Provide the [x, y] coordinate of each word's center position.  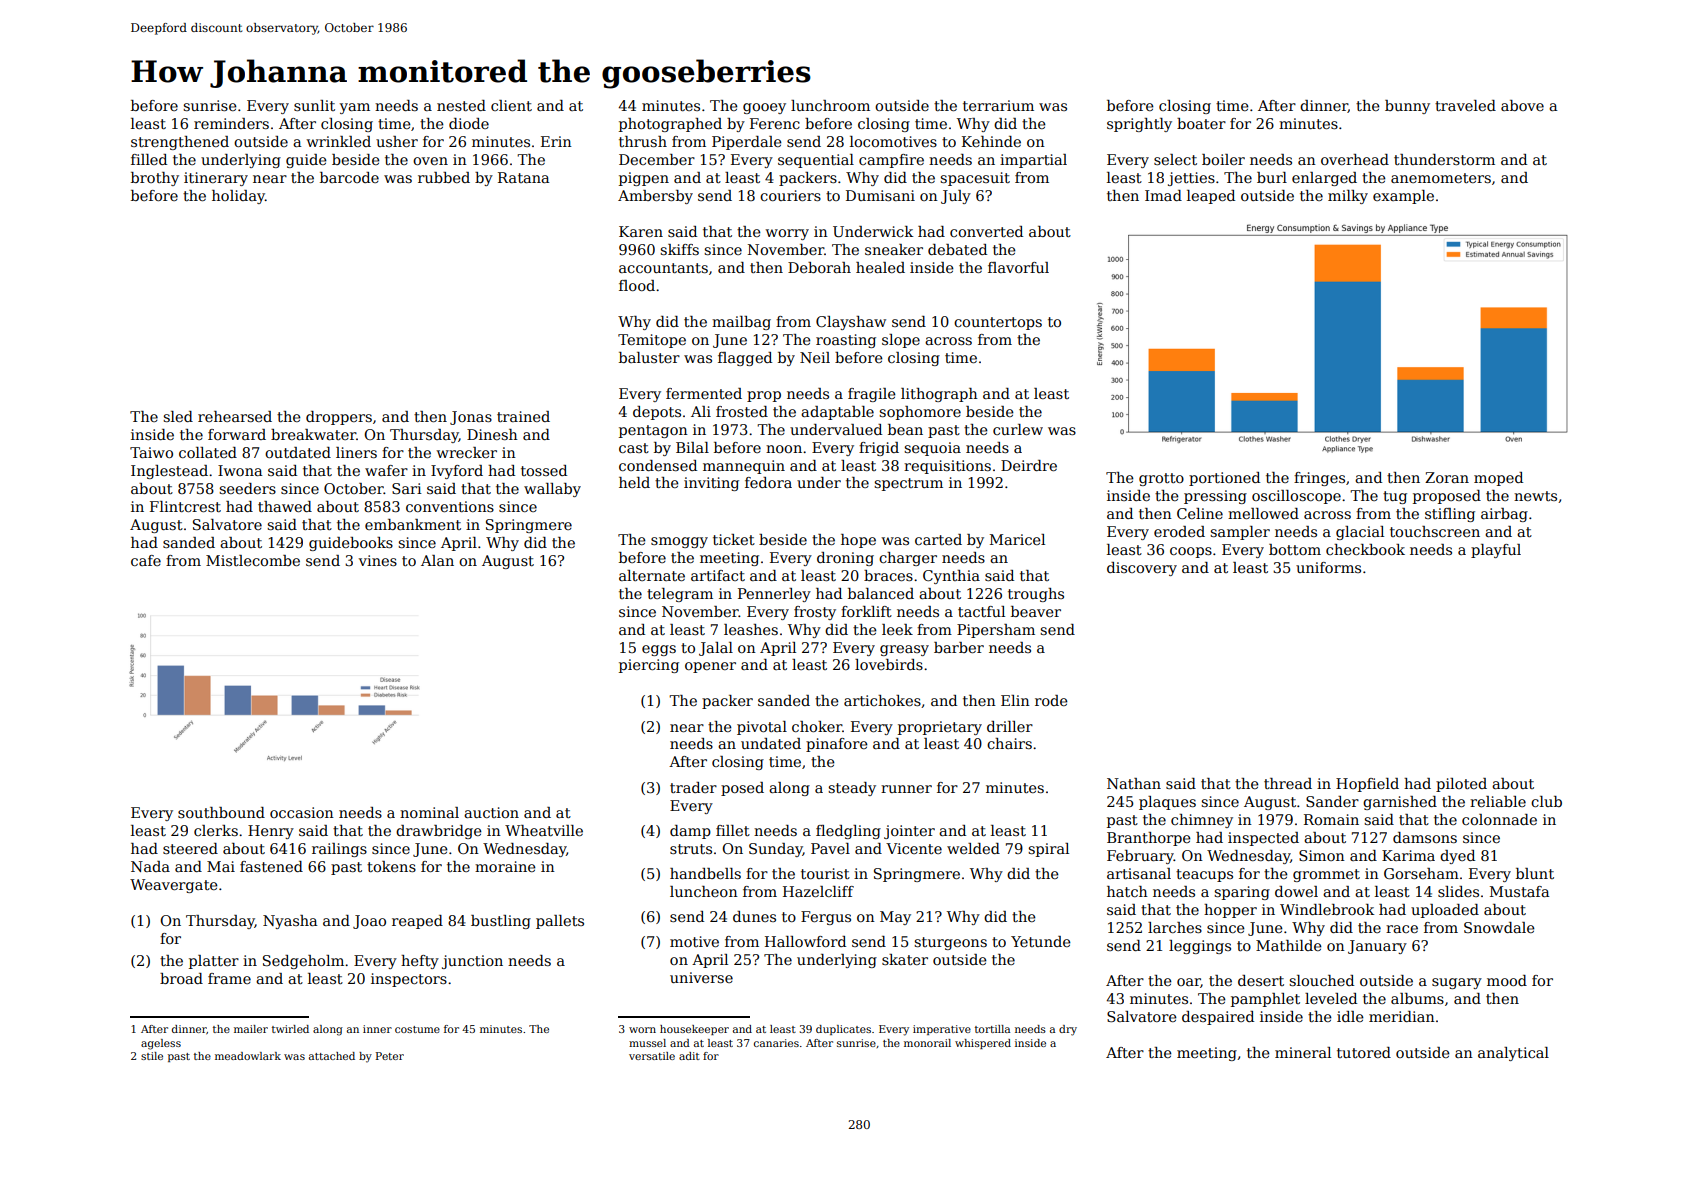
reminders [231, 123]
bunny [1407, 107]
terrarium [998, 105]
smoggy [679, 542]
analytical [1513, 1054]
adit [689, 1056]
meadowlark [248, 1056]
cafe [146, 560]
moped [1498, 479]
